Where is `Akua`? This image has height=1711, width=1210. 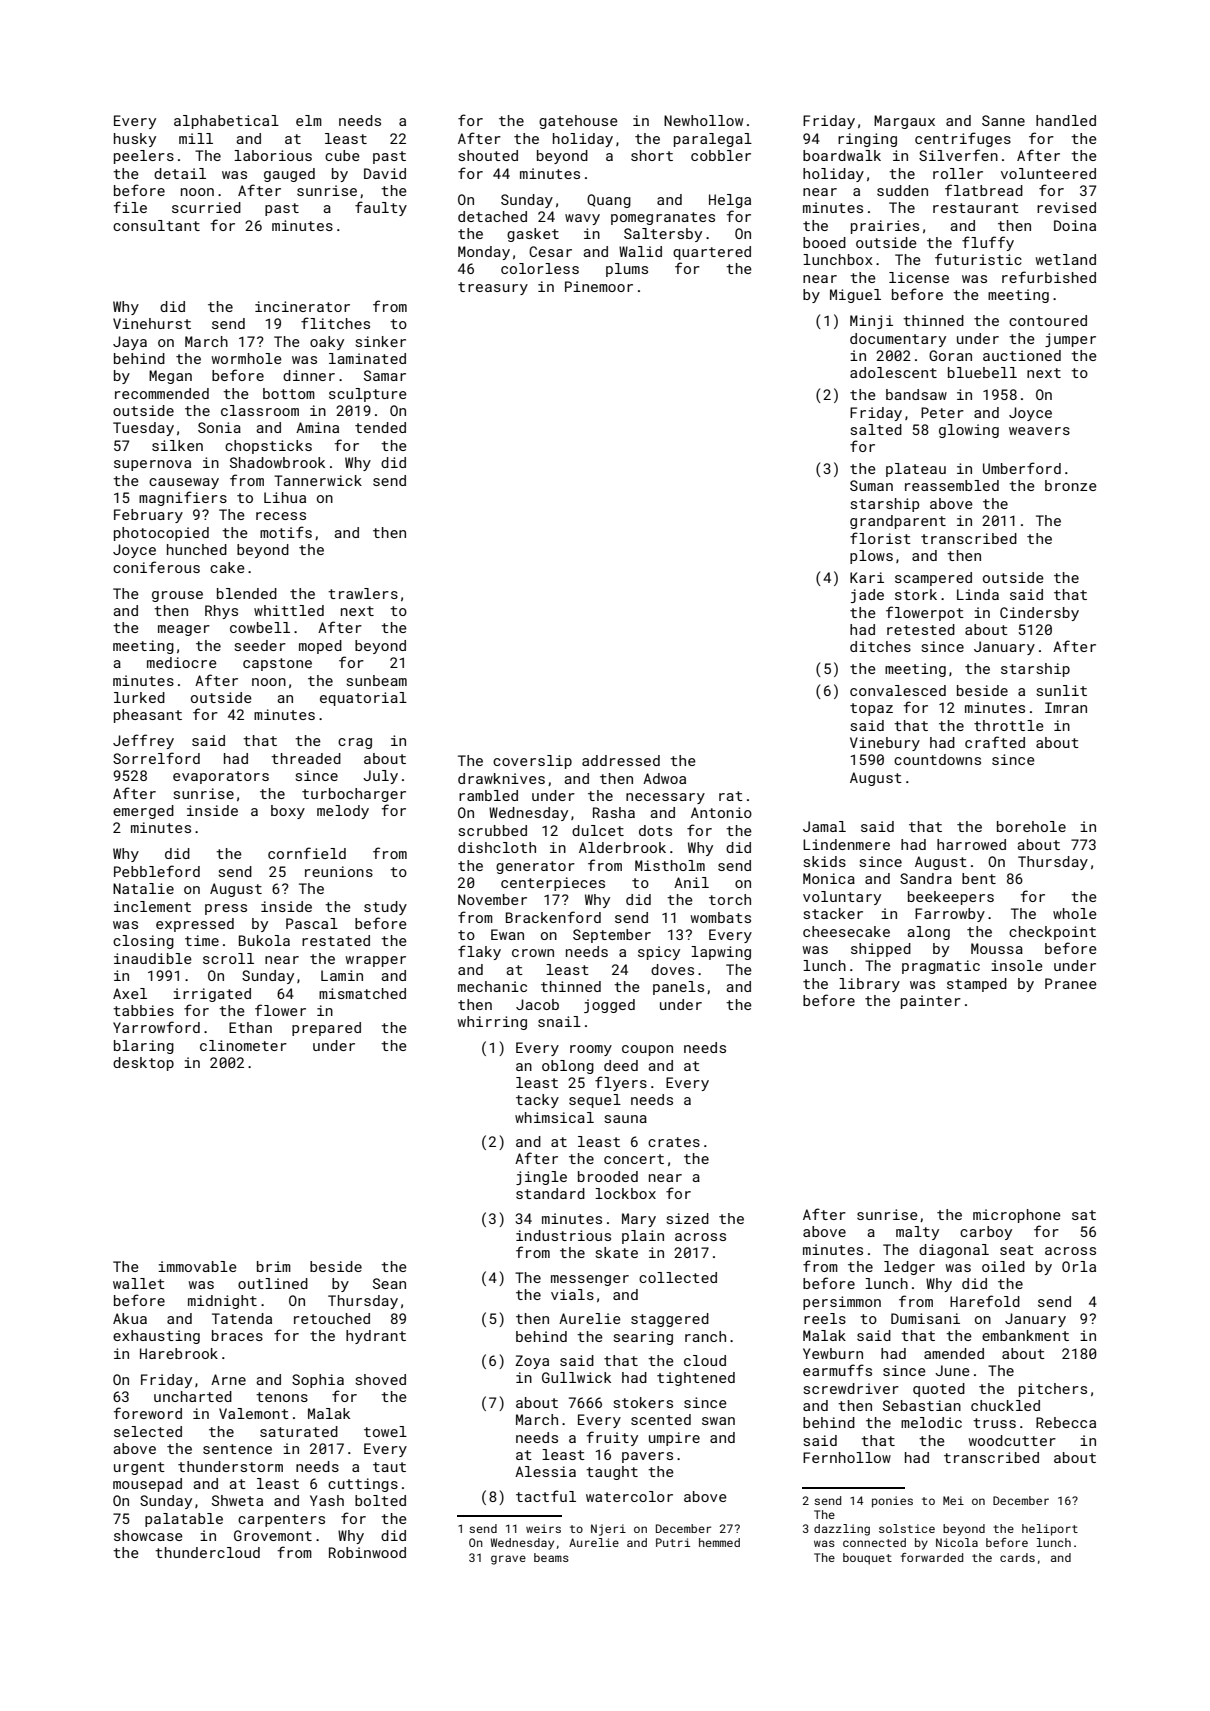 Akua is located at coordinates (130, 1318).
